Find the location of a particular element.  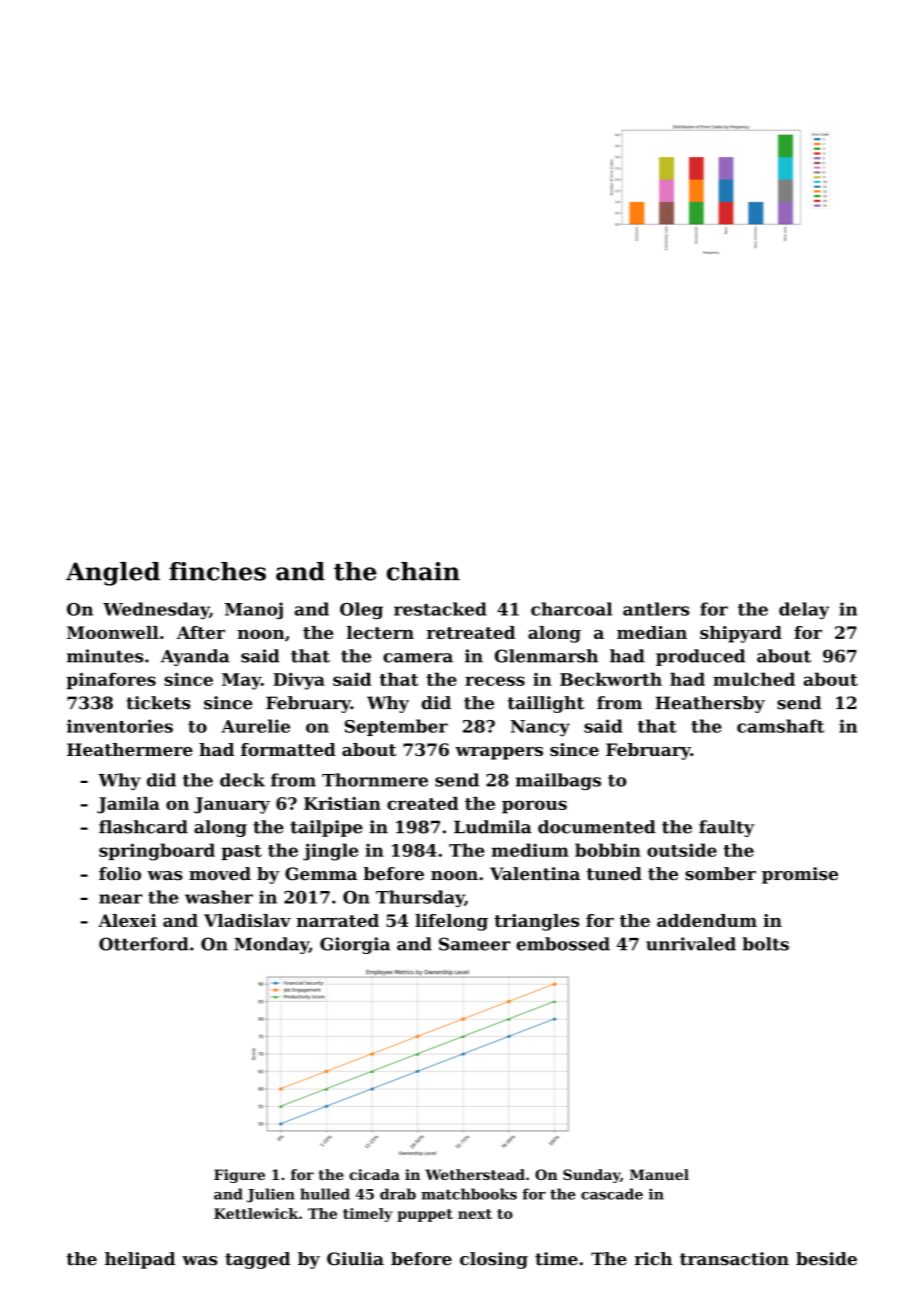

tagged is located at coordinates (257, 1260).
